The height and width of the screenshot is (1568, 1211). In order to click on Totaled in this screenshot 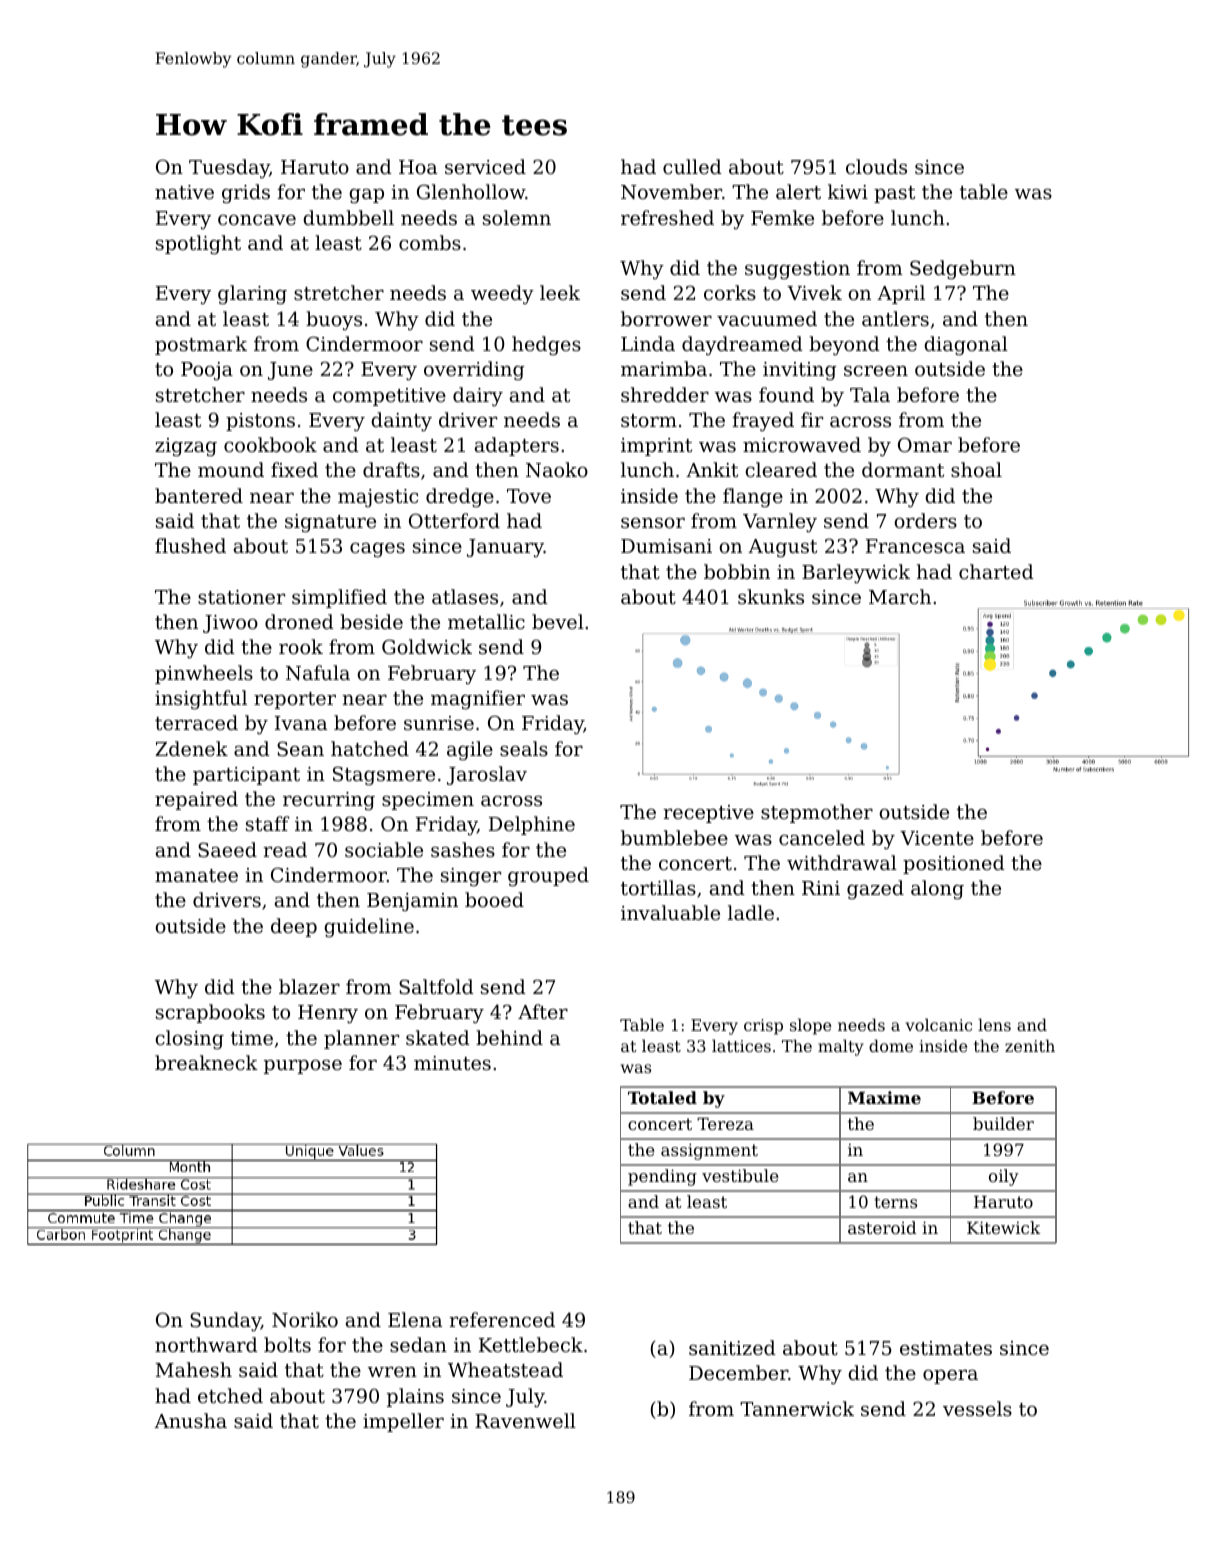, I will do `click(662, 1097)`.
